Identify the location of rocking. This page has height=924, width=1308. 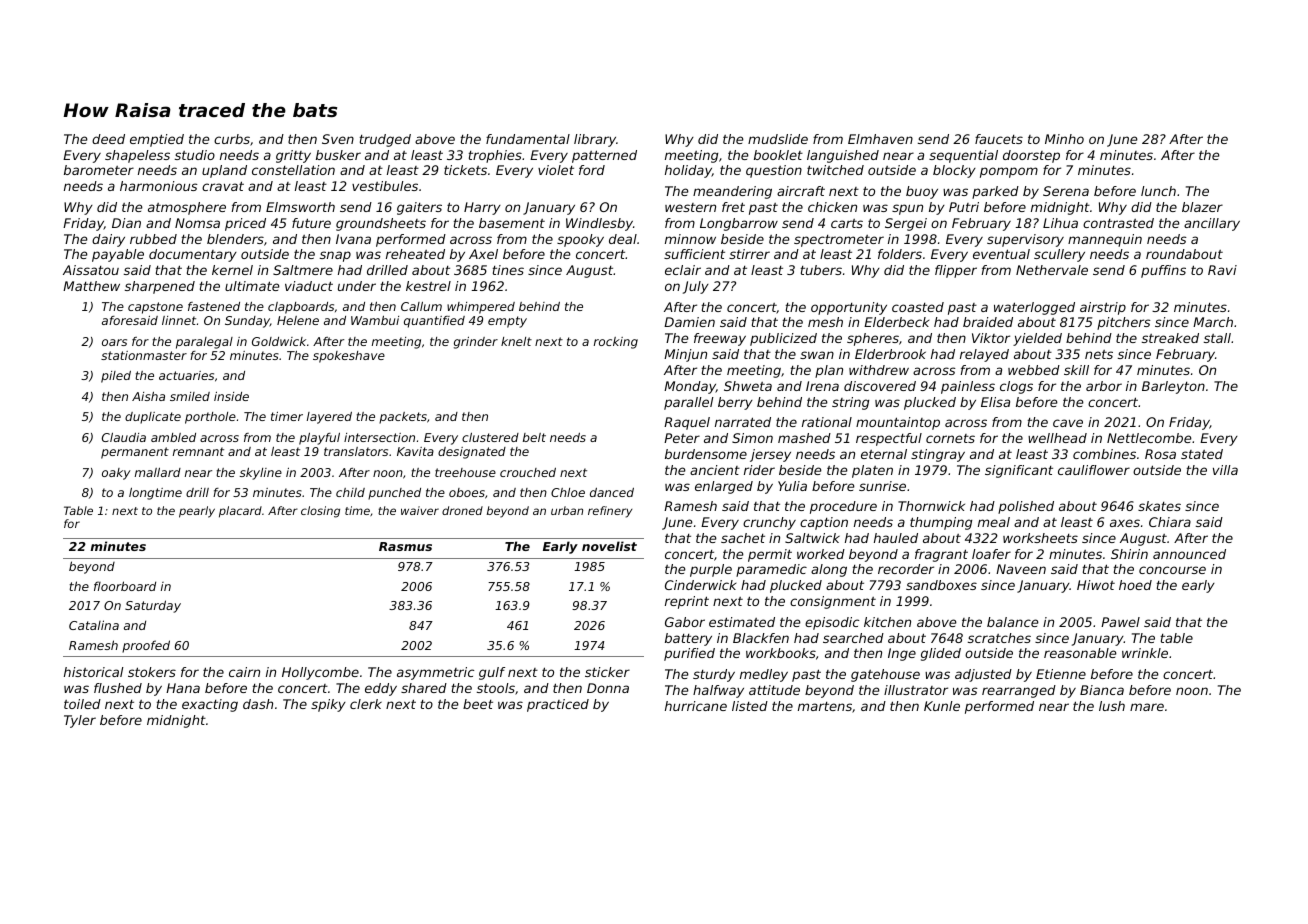
(616, 343).
